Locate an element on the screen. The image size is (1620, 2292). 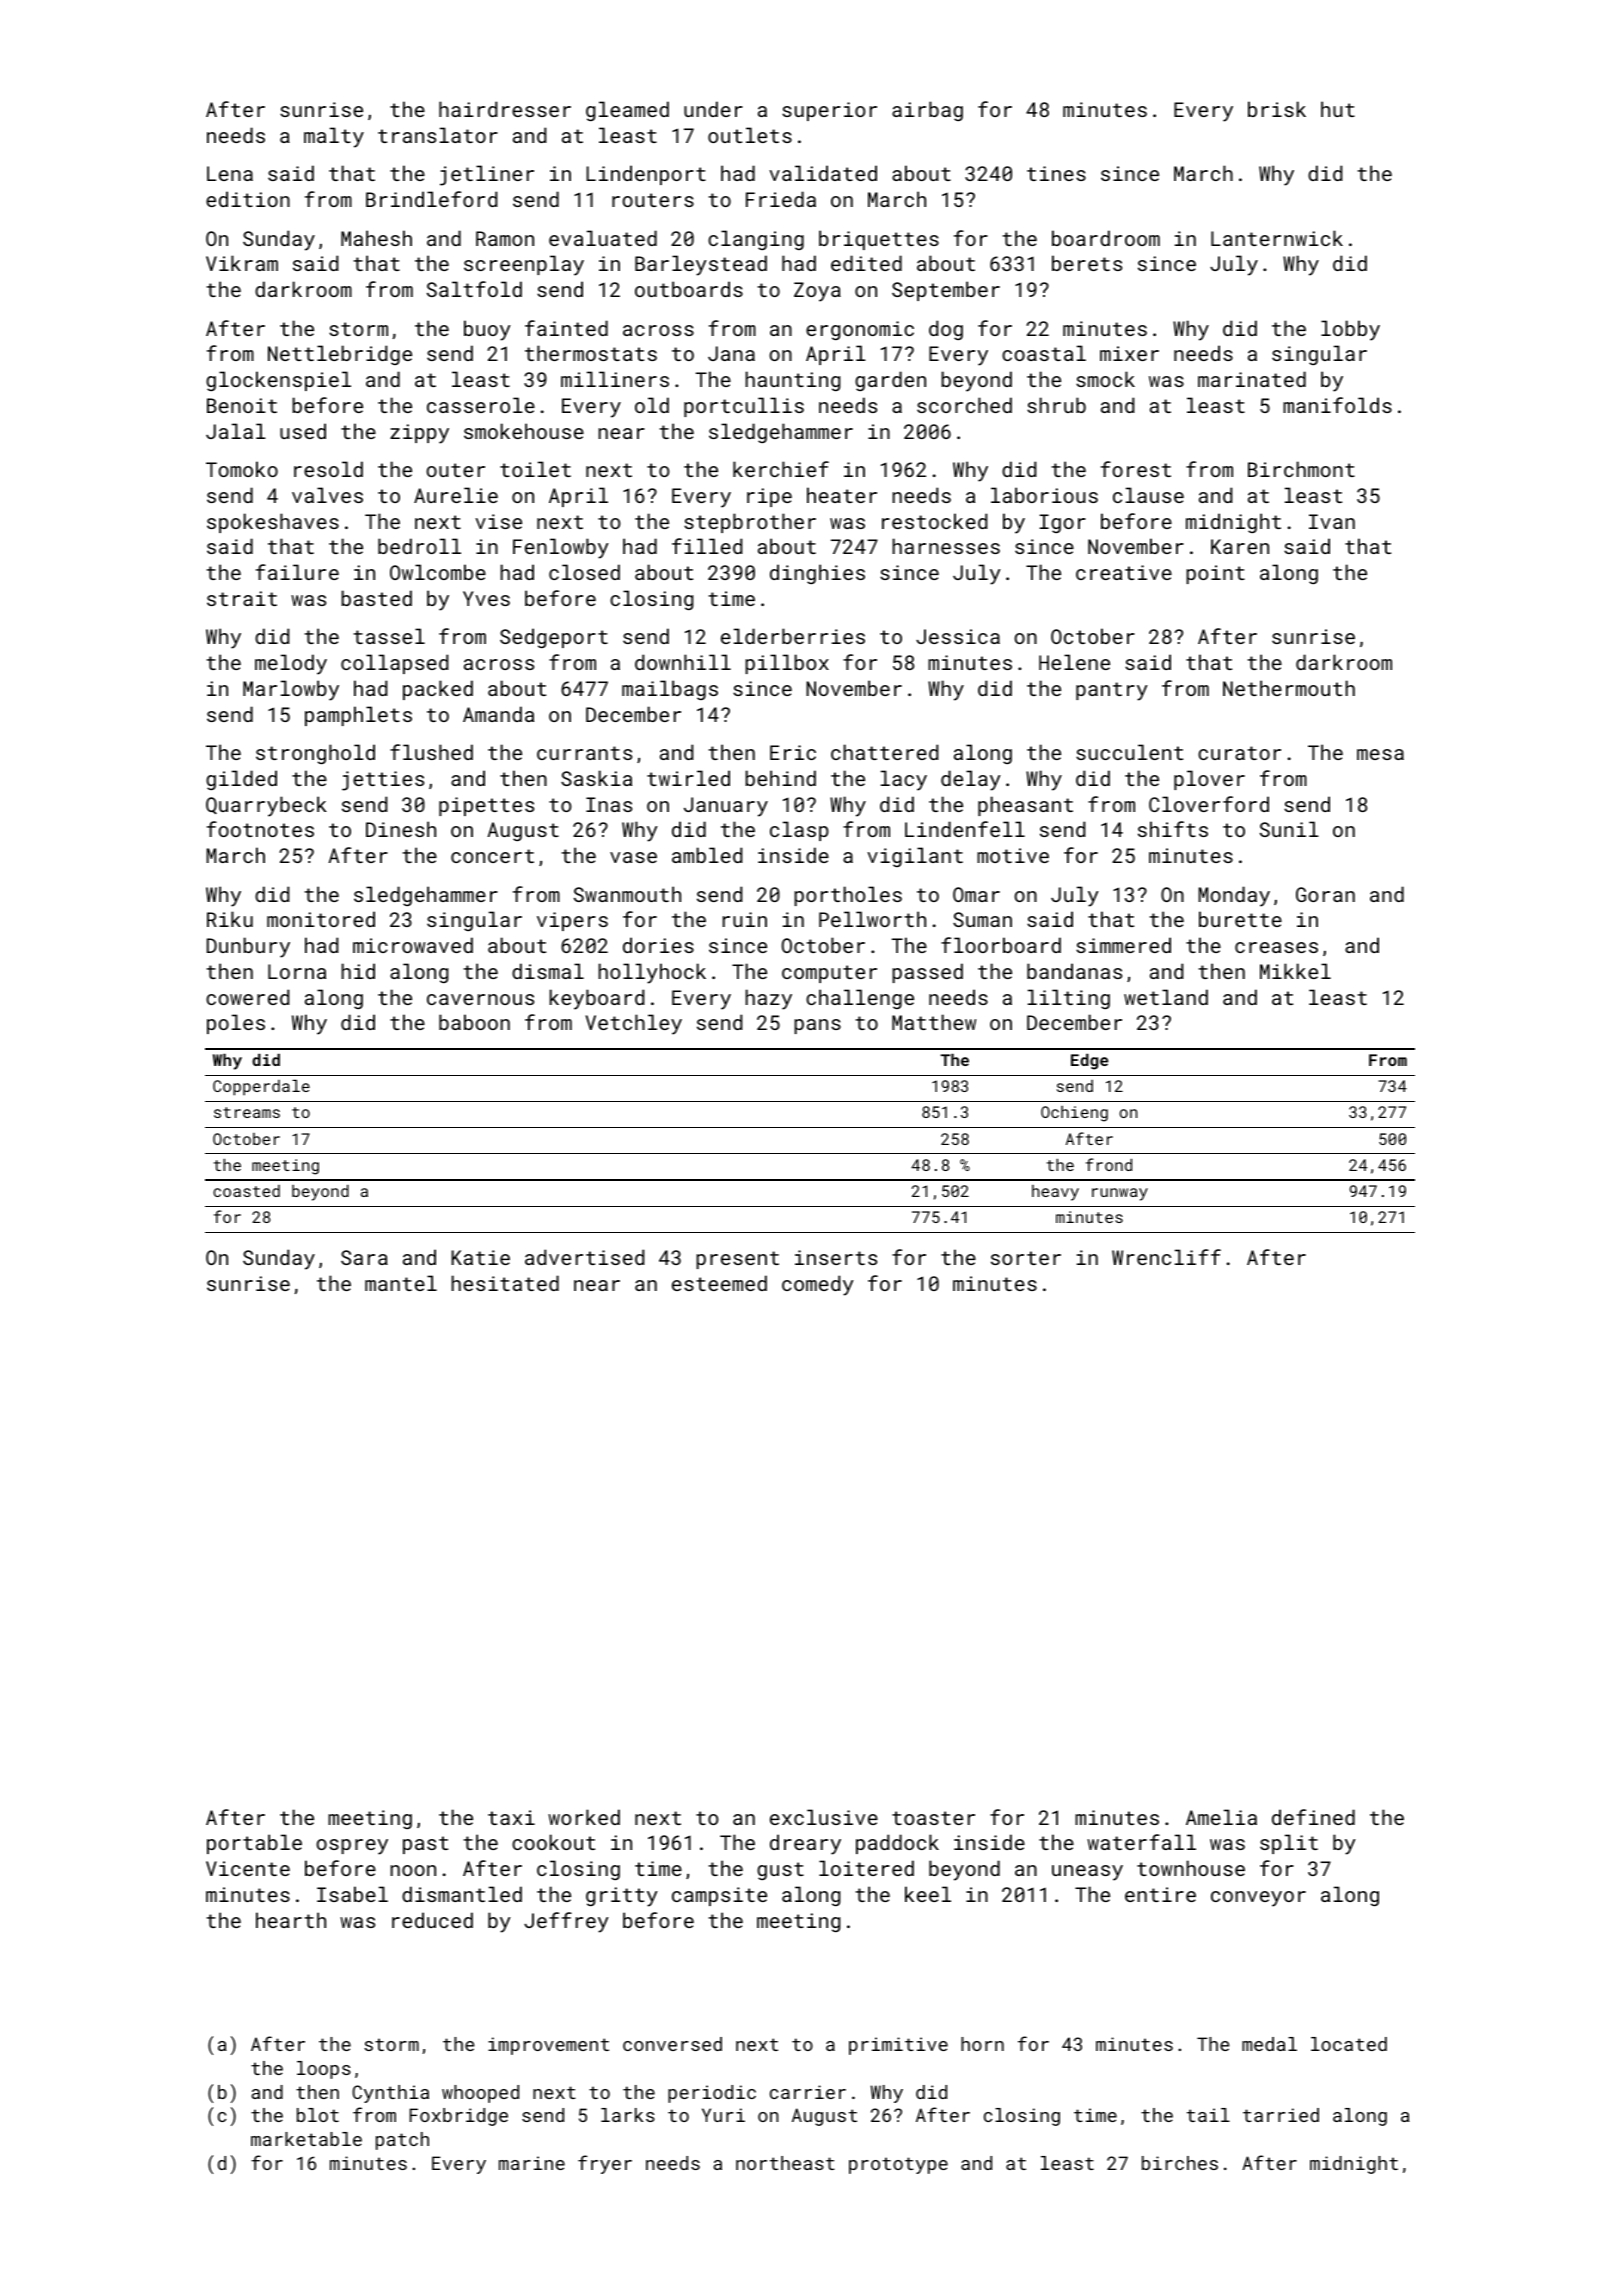
sorter is located at coordinates (1026, 1258).
